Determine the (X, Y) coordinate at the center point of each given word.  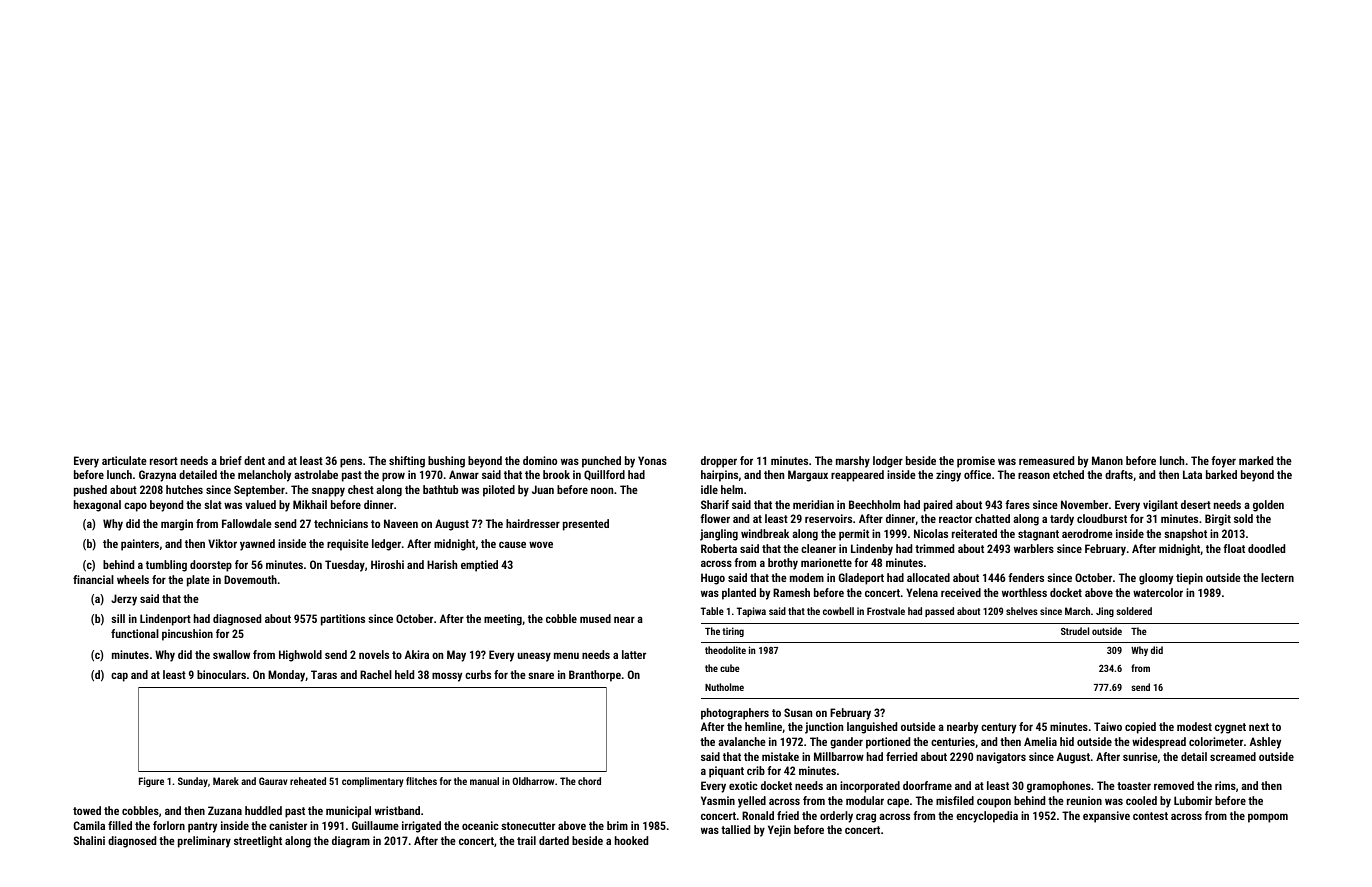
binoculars (221, 674)
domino (540, 460)
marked (1256, 460)
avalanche (742, 741)
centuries (953, 741)
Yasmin (718, 800)
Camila (89, 825)
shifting (407, 462)
